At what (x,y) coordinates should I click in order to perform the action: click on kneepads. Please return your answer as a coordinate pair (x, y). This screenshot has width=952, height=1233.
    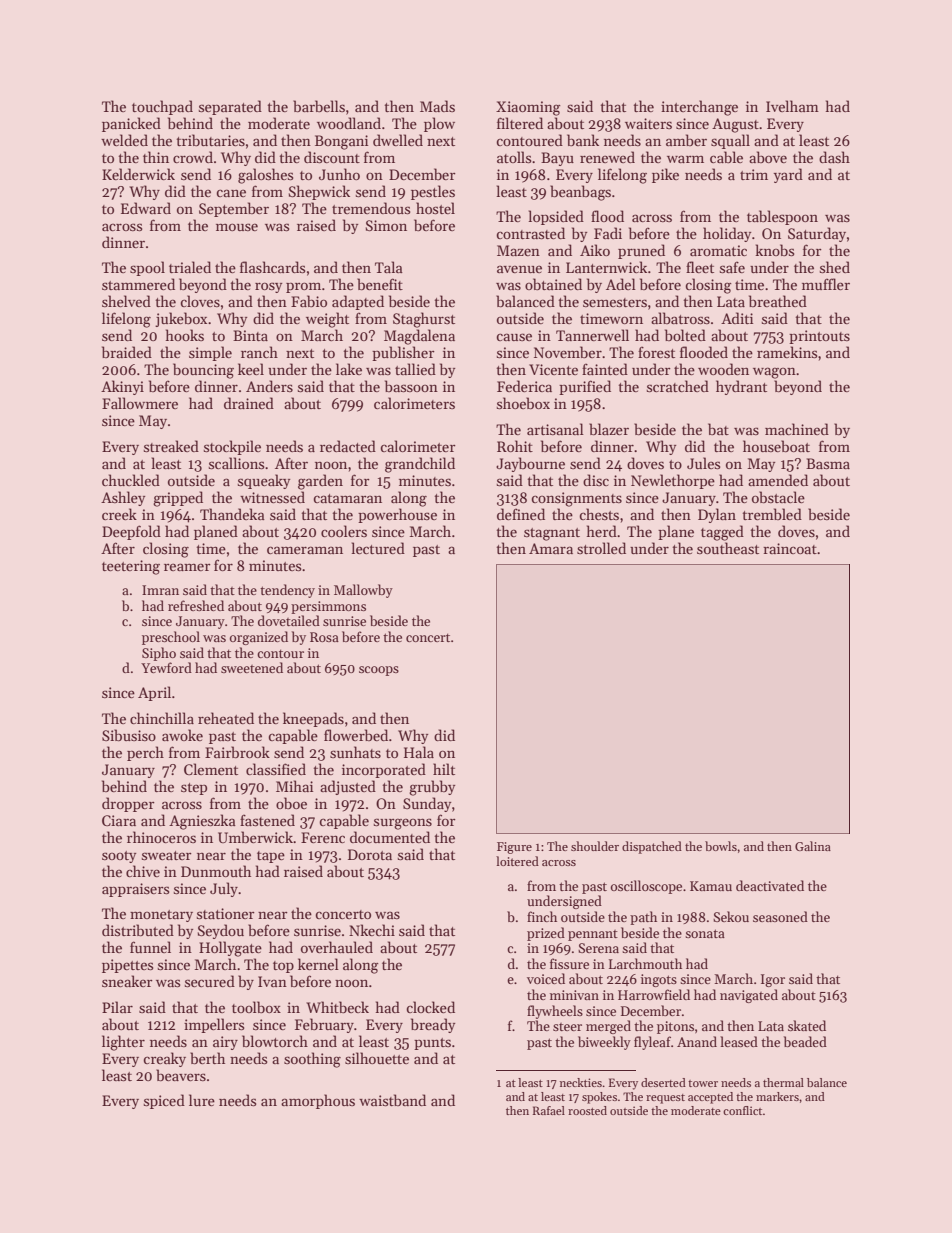
    Looking at the image, I should click on (313, 719).
